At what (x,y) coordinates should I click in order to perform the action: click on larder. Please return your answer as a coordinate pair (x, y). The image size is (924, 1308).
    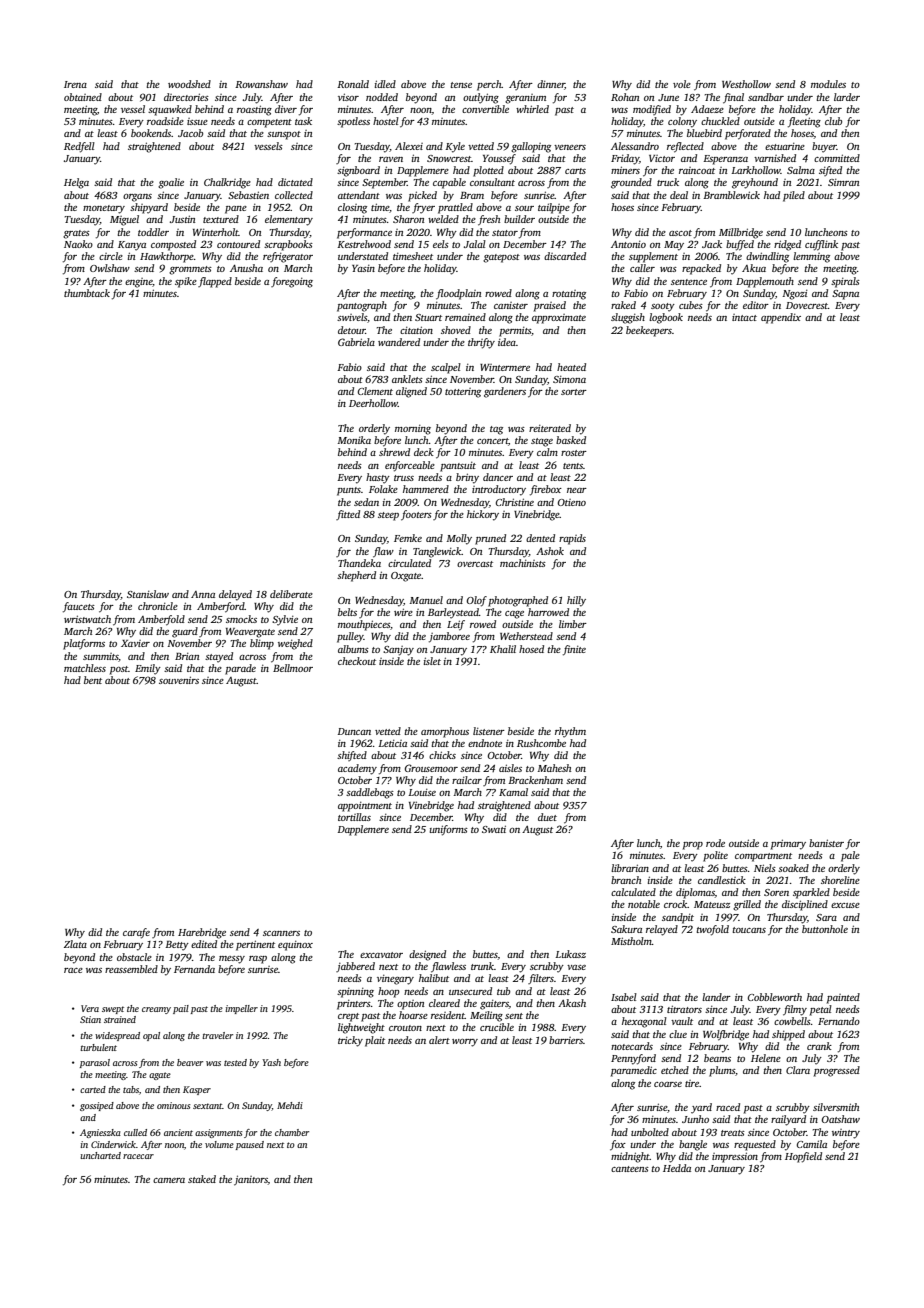
    Looking at the image, I should click on (847, 97).
